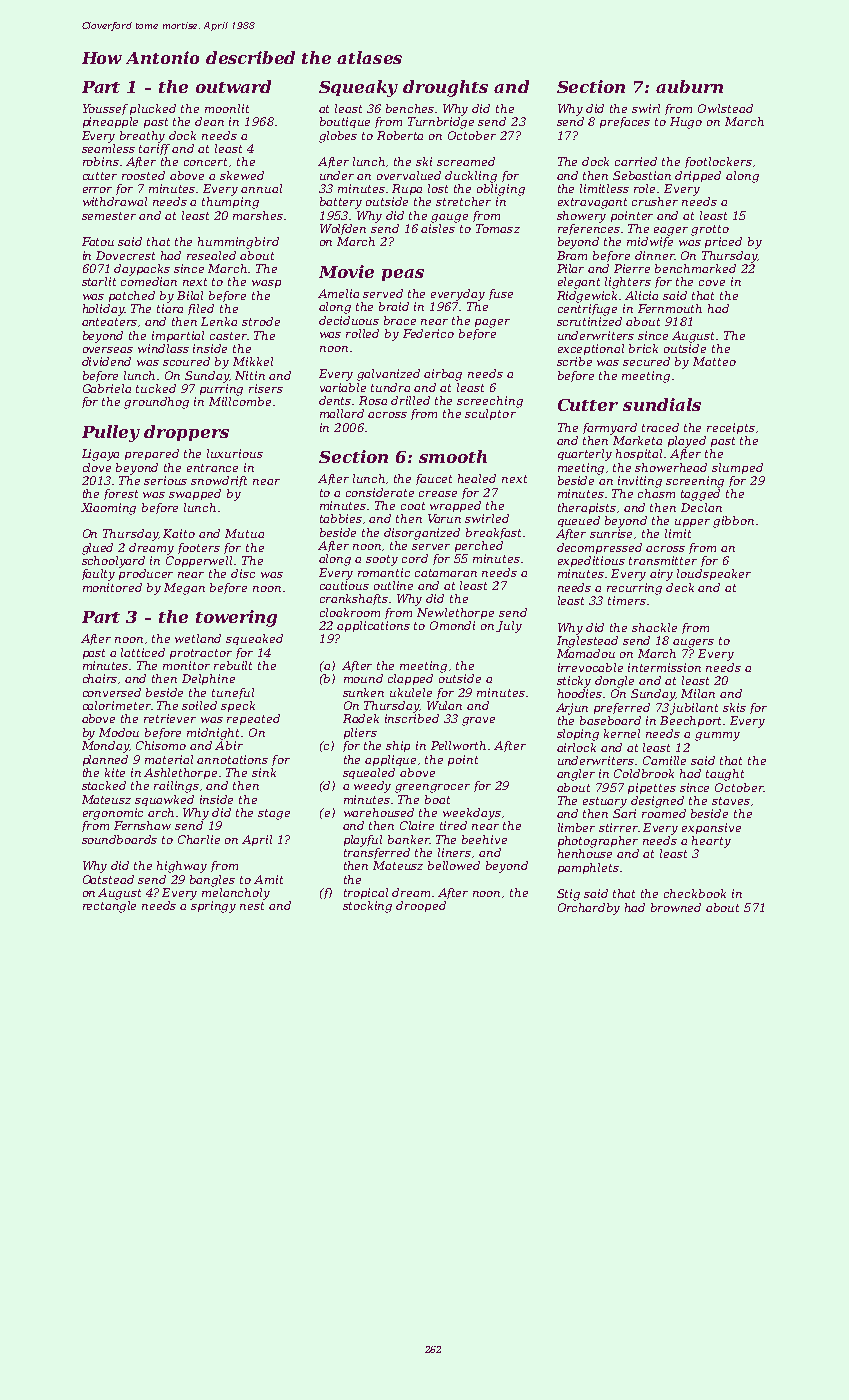  Describe the element at coordinates (725, 108) in the document. I see `Owlstead` at that location.
